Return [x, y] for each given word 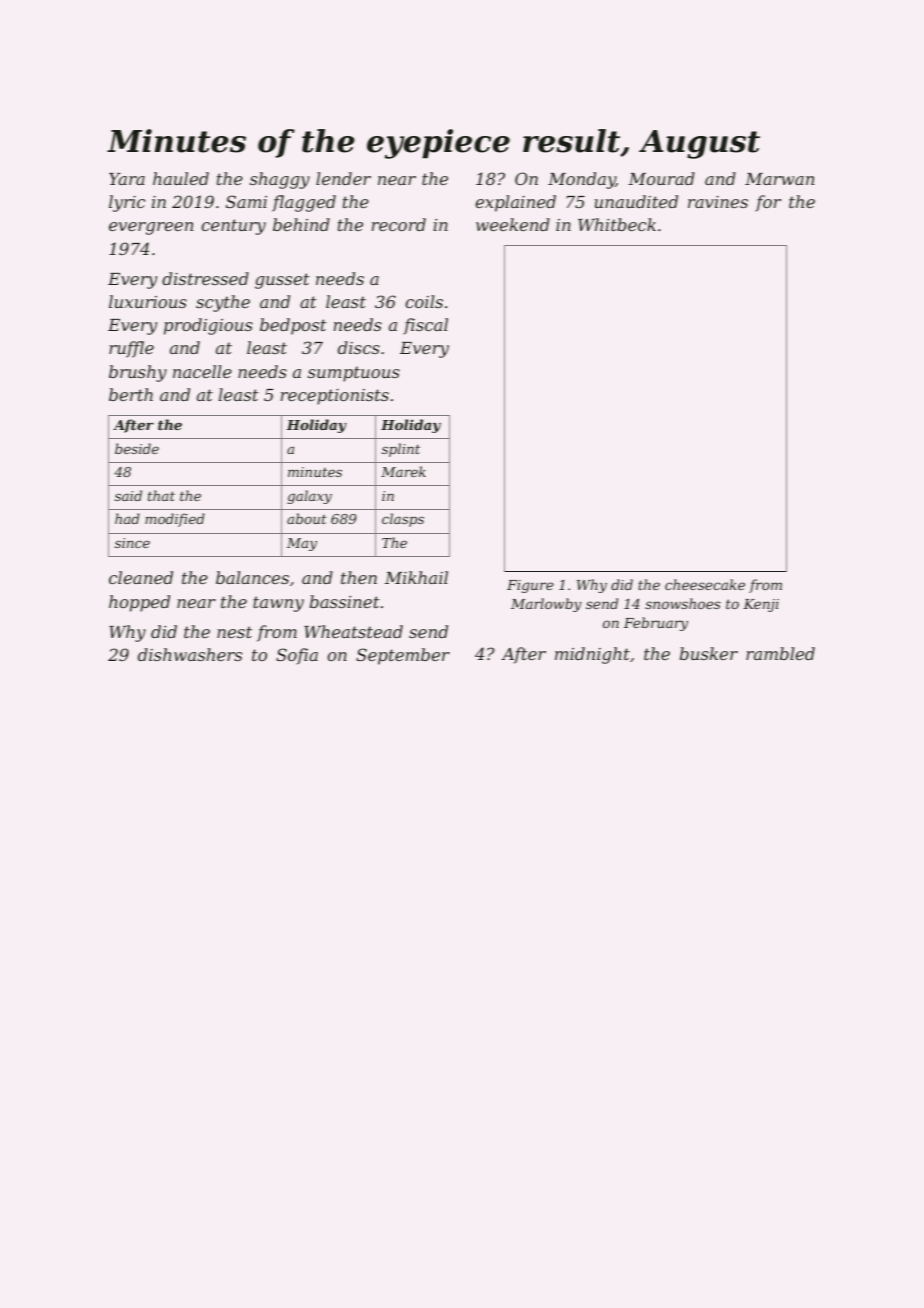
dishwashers [190, 654]
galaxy [309, 497]
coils [424, 301]
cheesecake [705, 584]
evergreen [151, 228]
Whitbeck [617, 224]
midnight [592, 655]
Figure [530, 586]
